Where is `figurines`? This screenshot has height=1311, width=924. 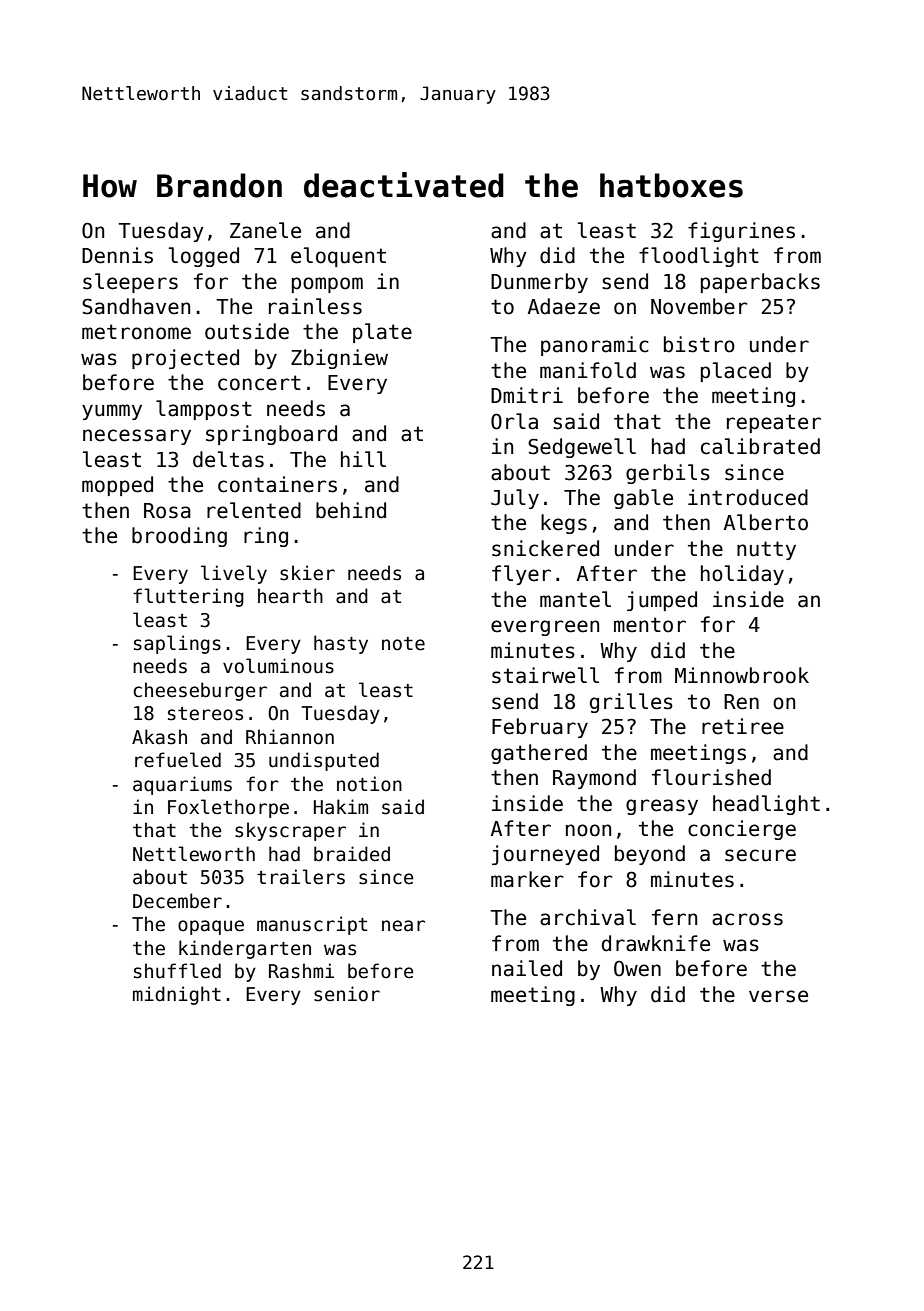
figurines is located at coordinates (741, 232).
